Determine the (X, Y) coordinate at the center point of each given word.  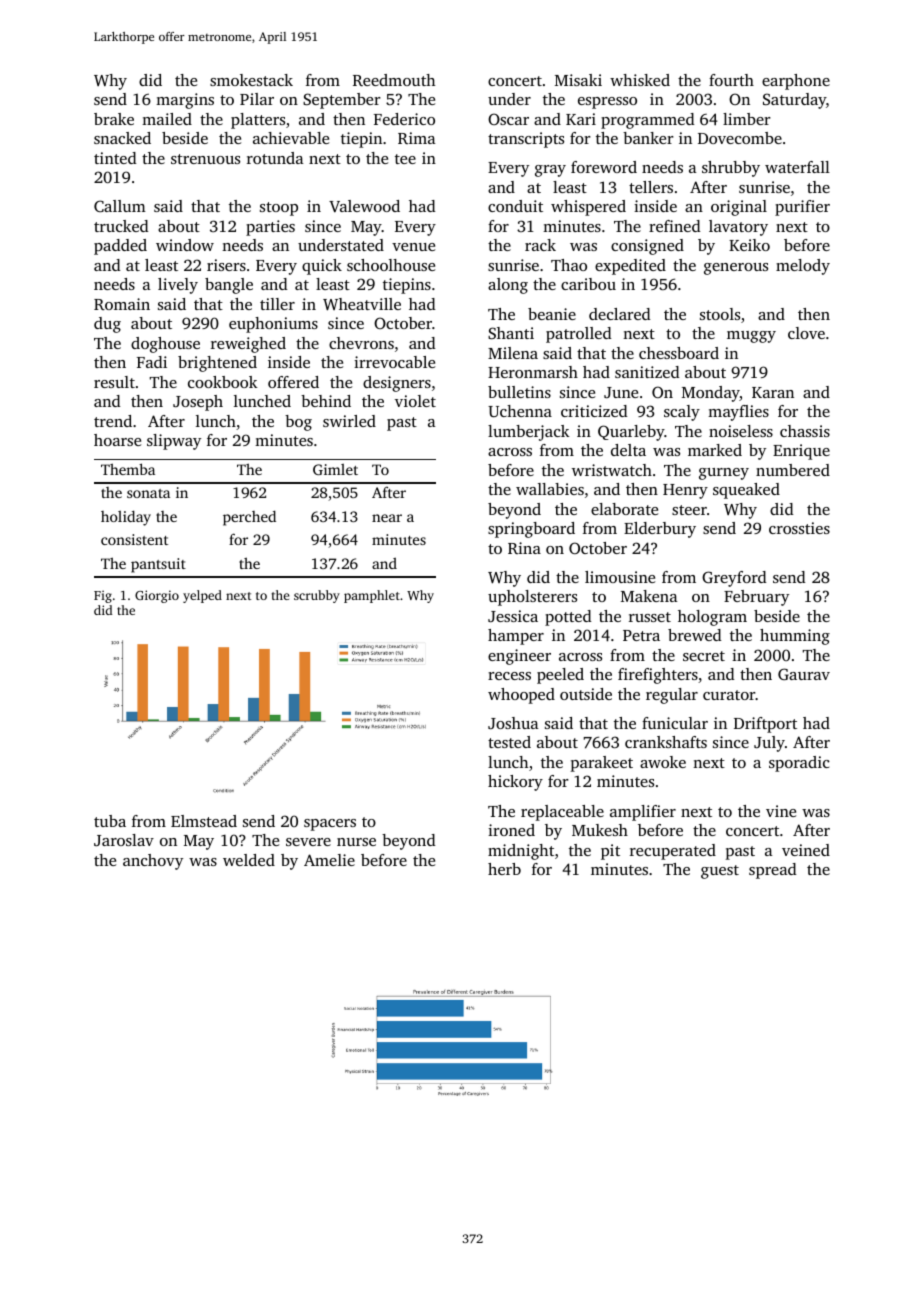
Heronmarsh (533, 372)
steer (689, 510)
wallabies (550, 489)
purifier (802, 208)
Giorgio (157, 596)
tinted (115, 158)
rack (540, 245)
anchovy (153, 862)
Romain (122, 304)
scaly (682, 413)
